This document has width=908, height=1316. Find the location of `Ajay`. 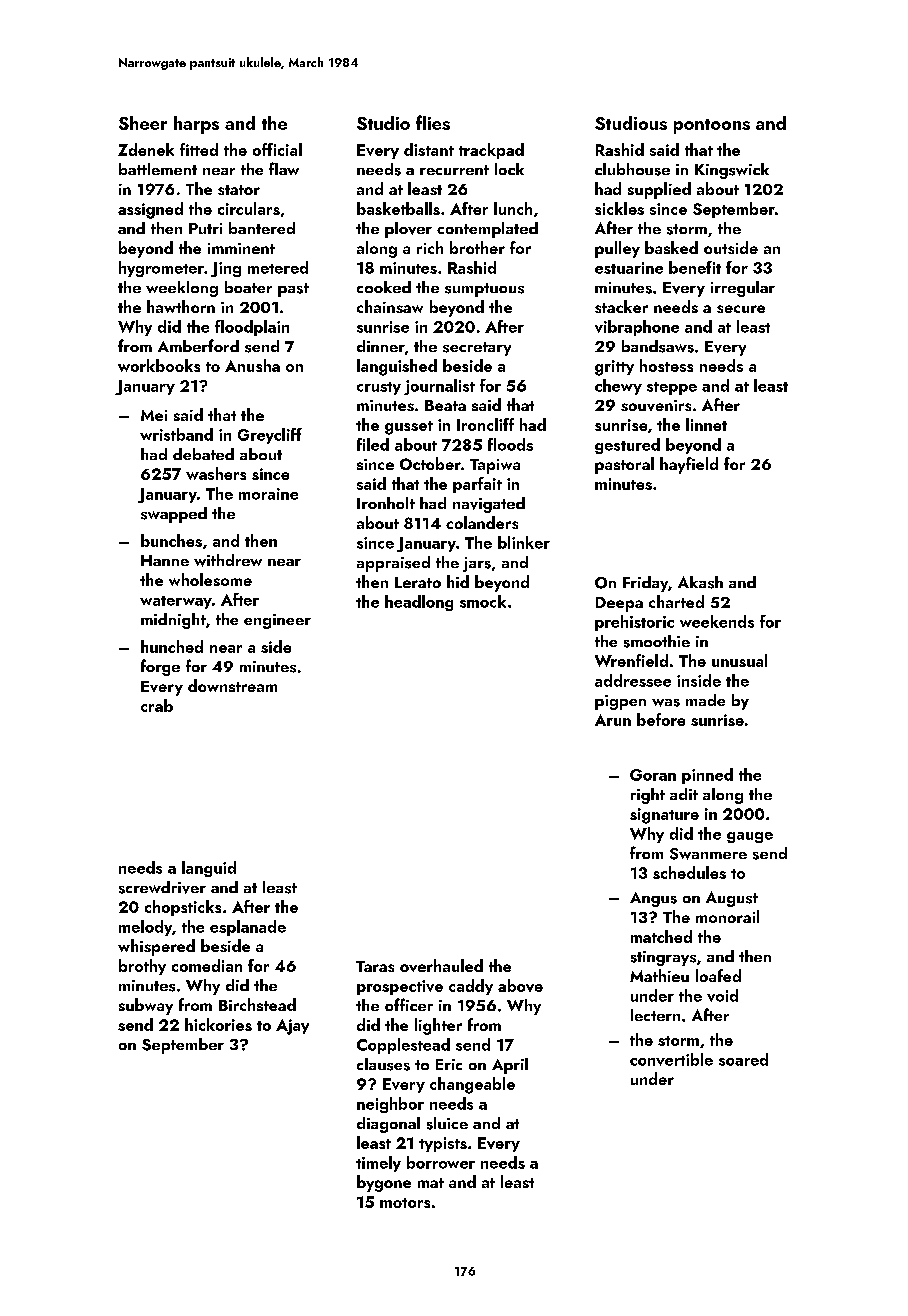

Ajay is located at coordinates (292, 1027).
